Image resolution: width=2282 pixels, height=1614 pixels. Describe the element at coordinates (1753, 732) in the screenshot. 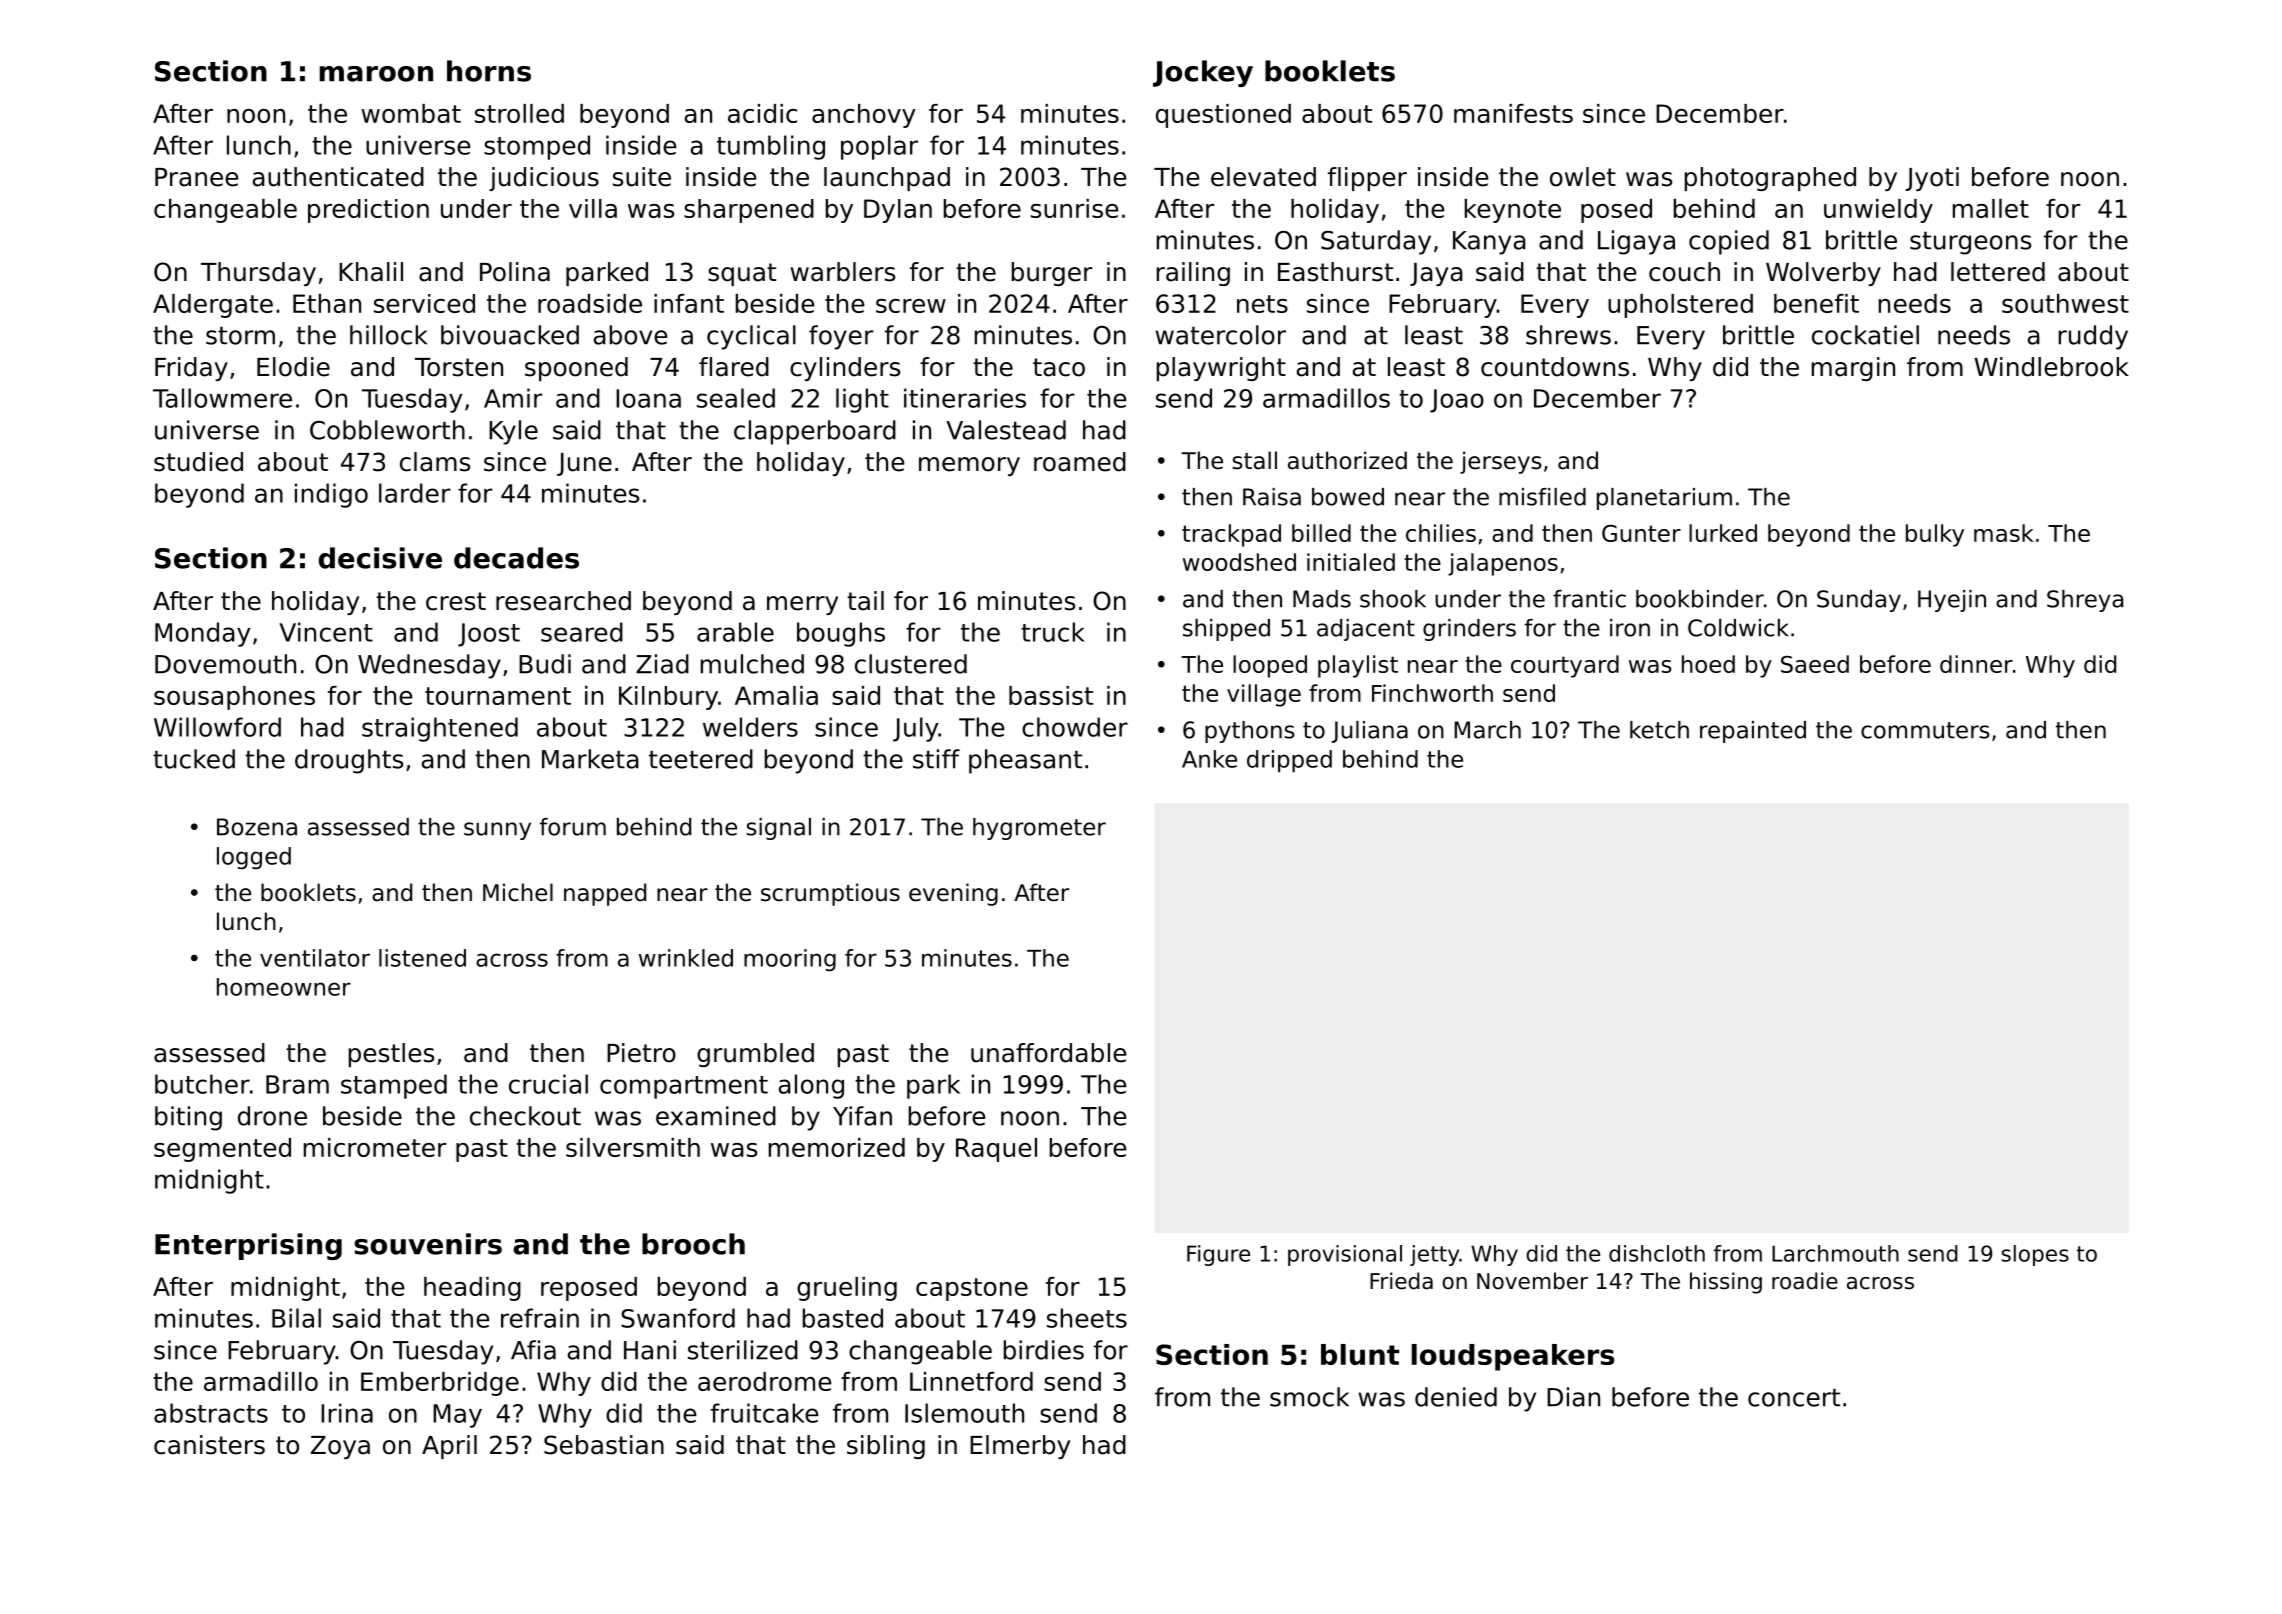

I see `repainted` at that location.
